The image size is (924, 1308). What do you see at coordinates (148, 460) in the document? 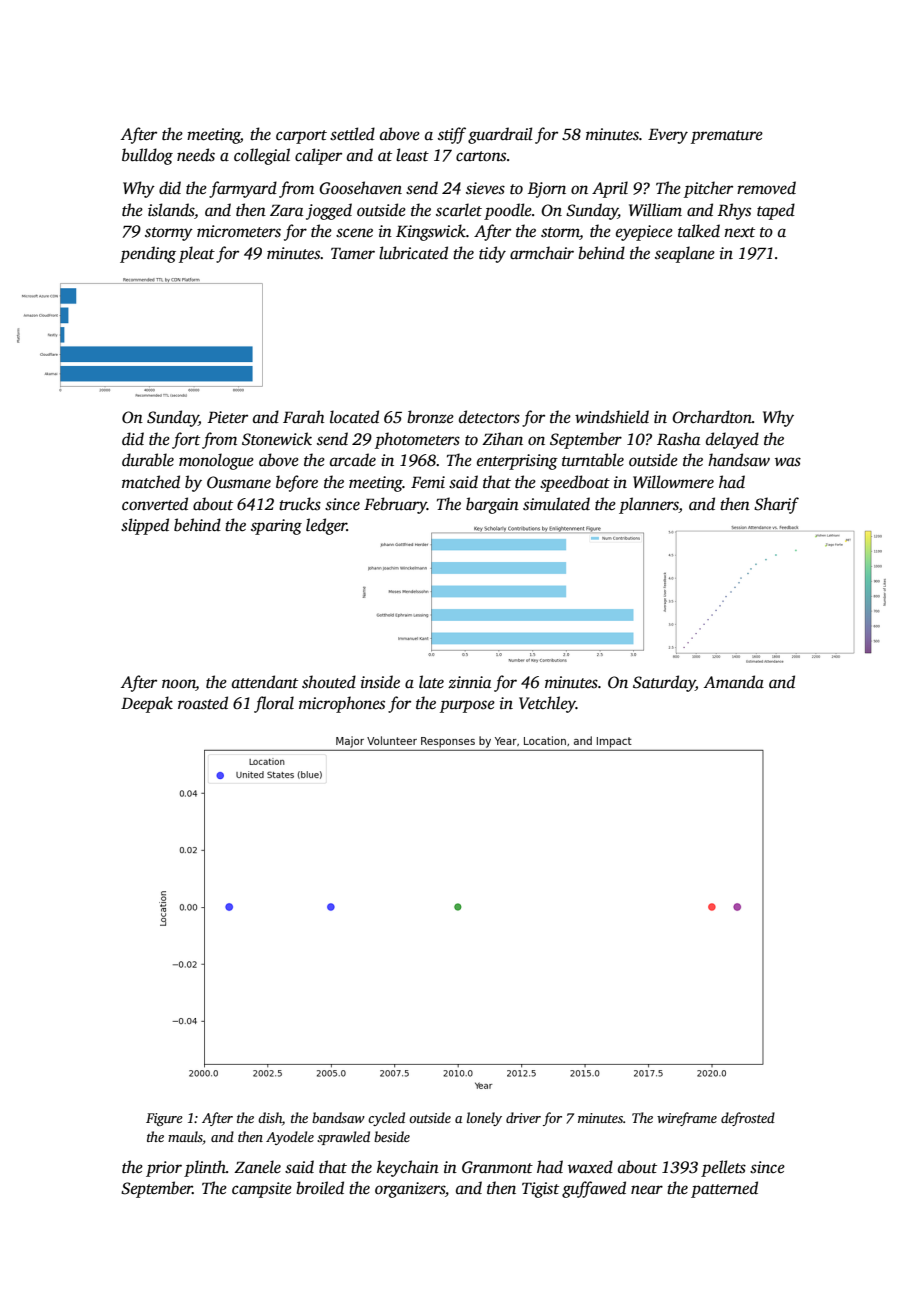
I see `durable` at bounding box center [148, 460].
